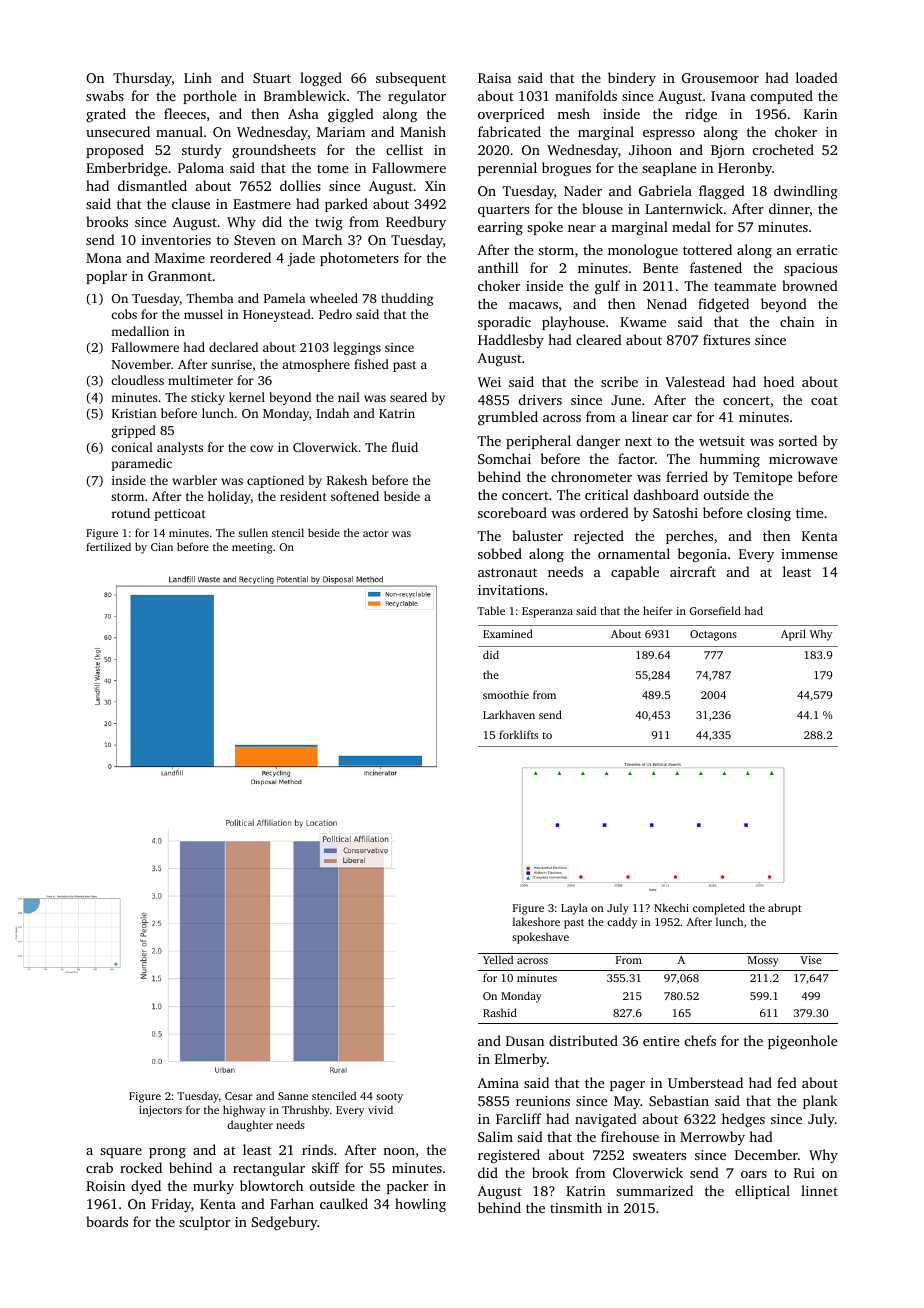  I want to click on Cesar, so click(238, 1096).
